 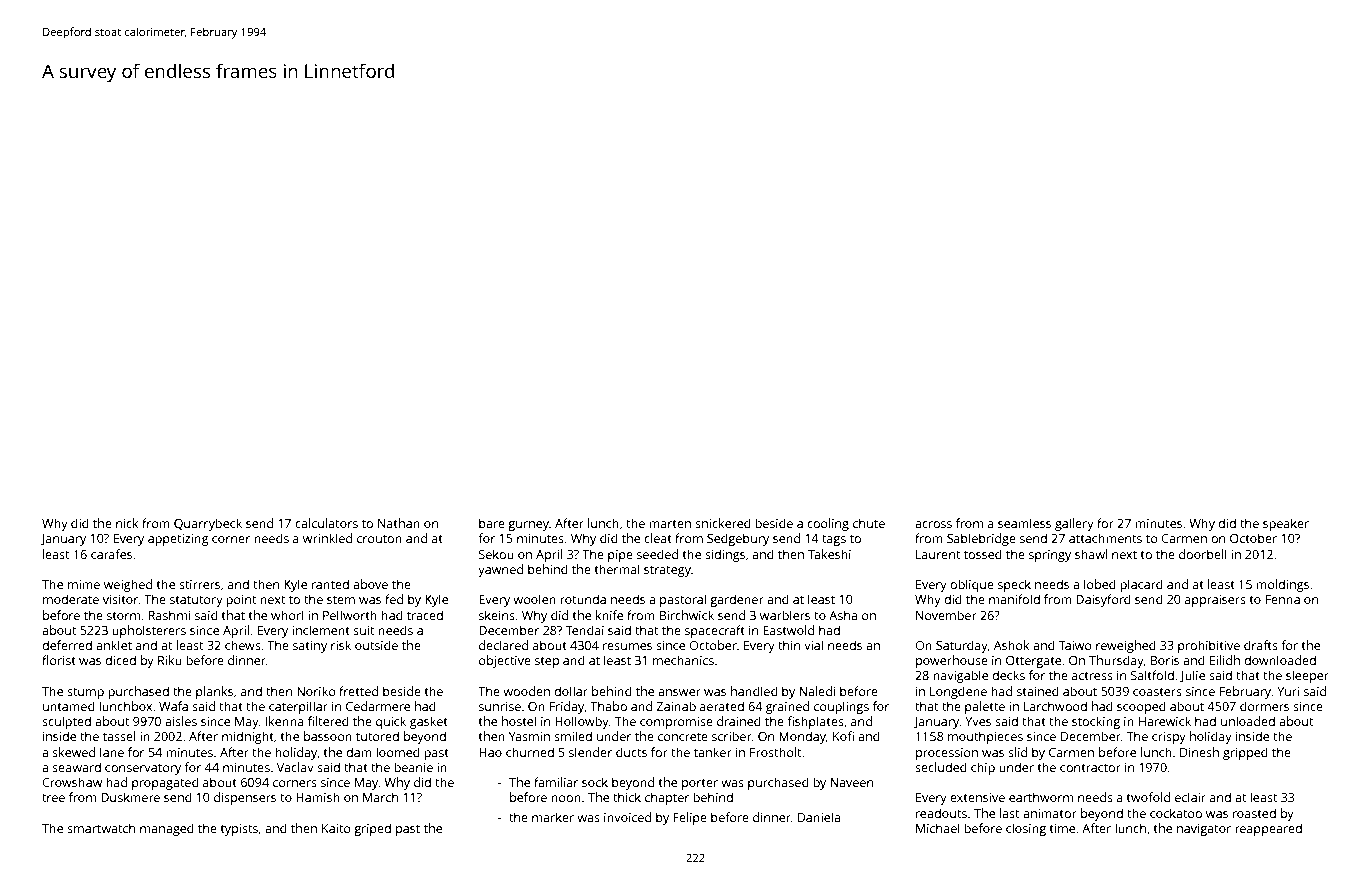 I want to click on doorbell, so click(x=1203, y=554).
